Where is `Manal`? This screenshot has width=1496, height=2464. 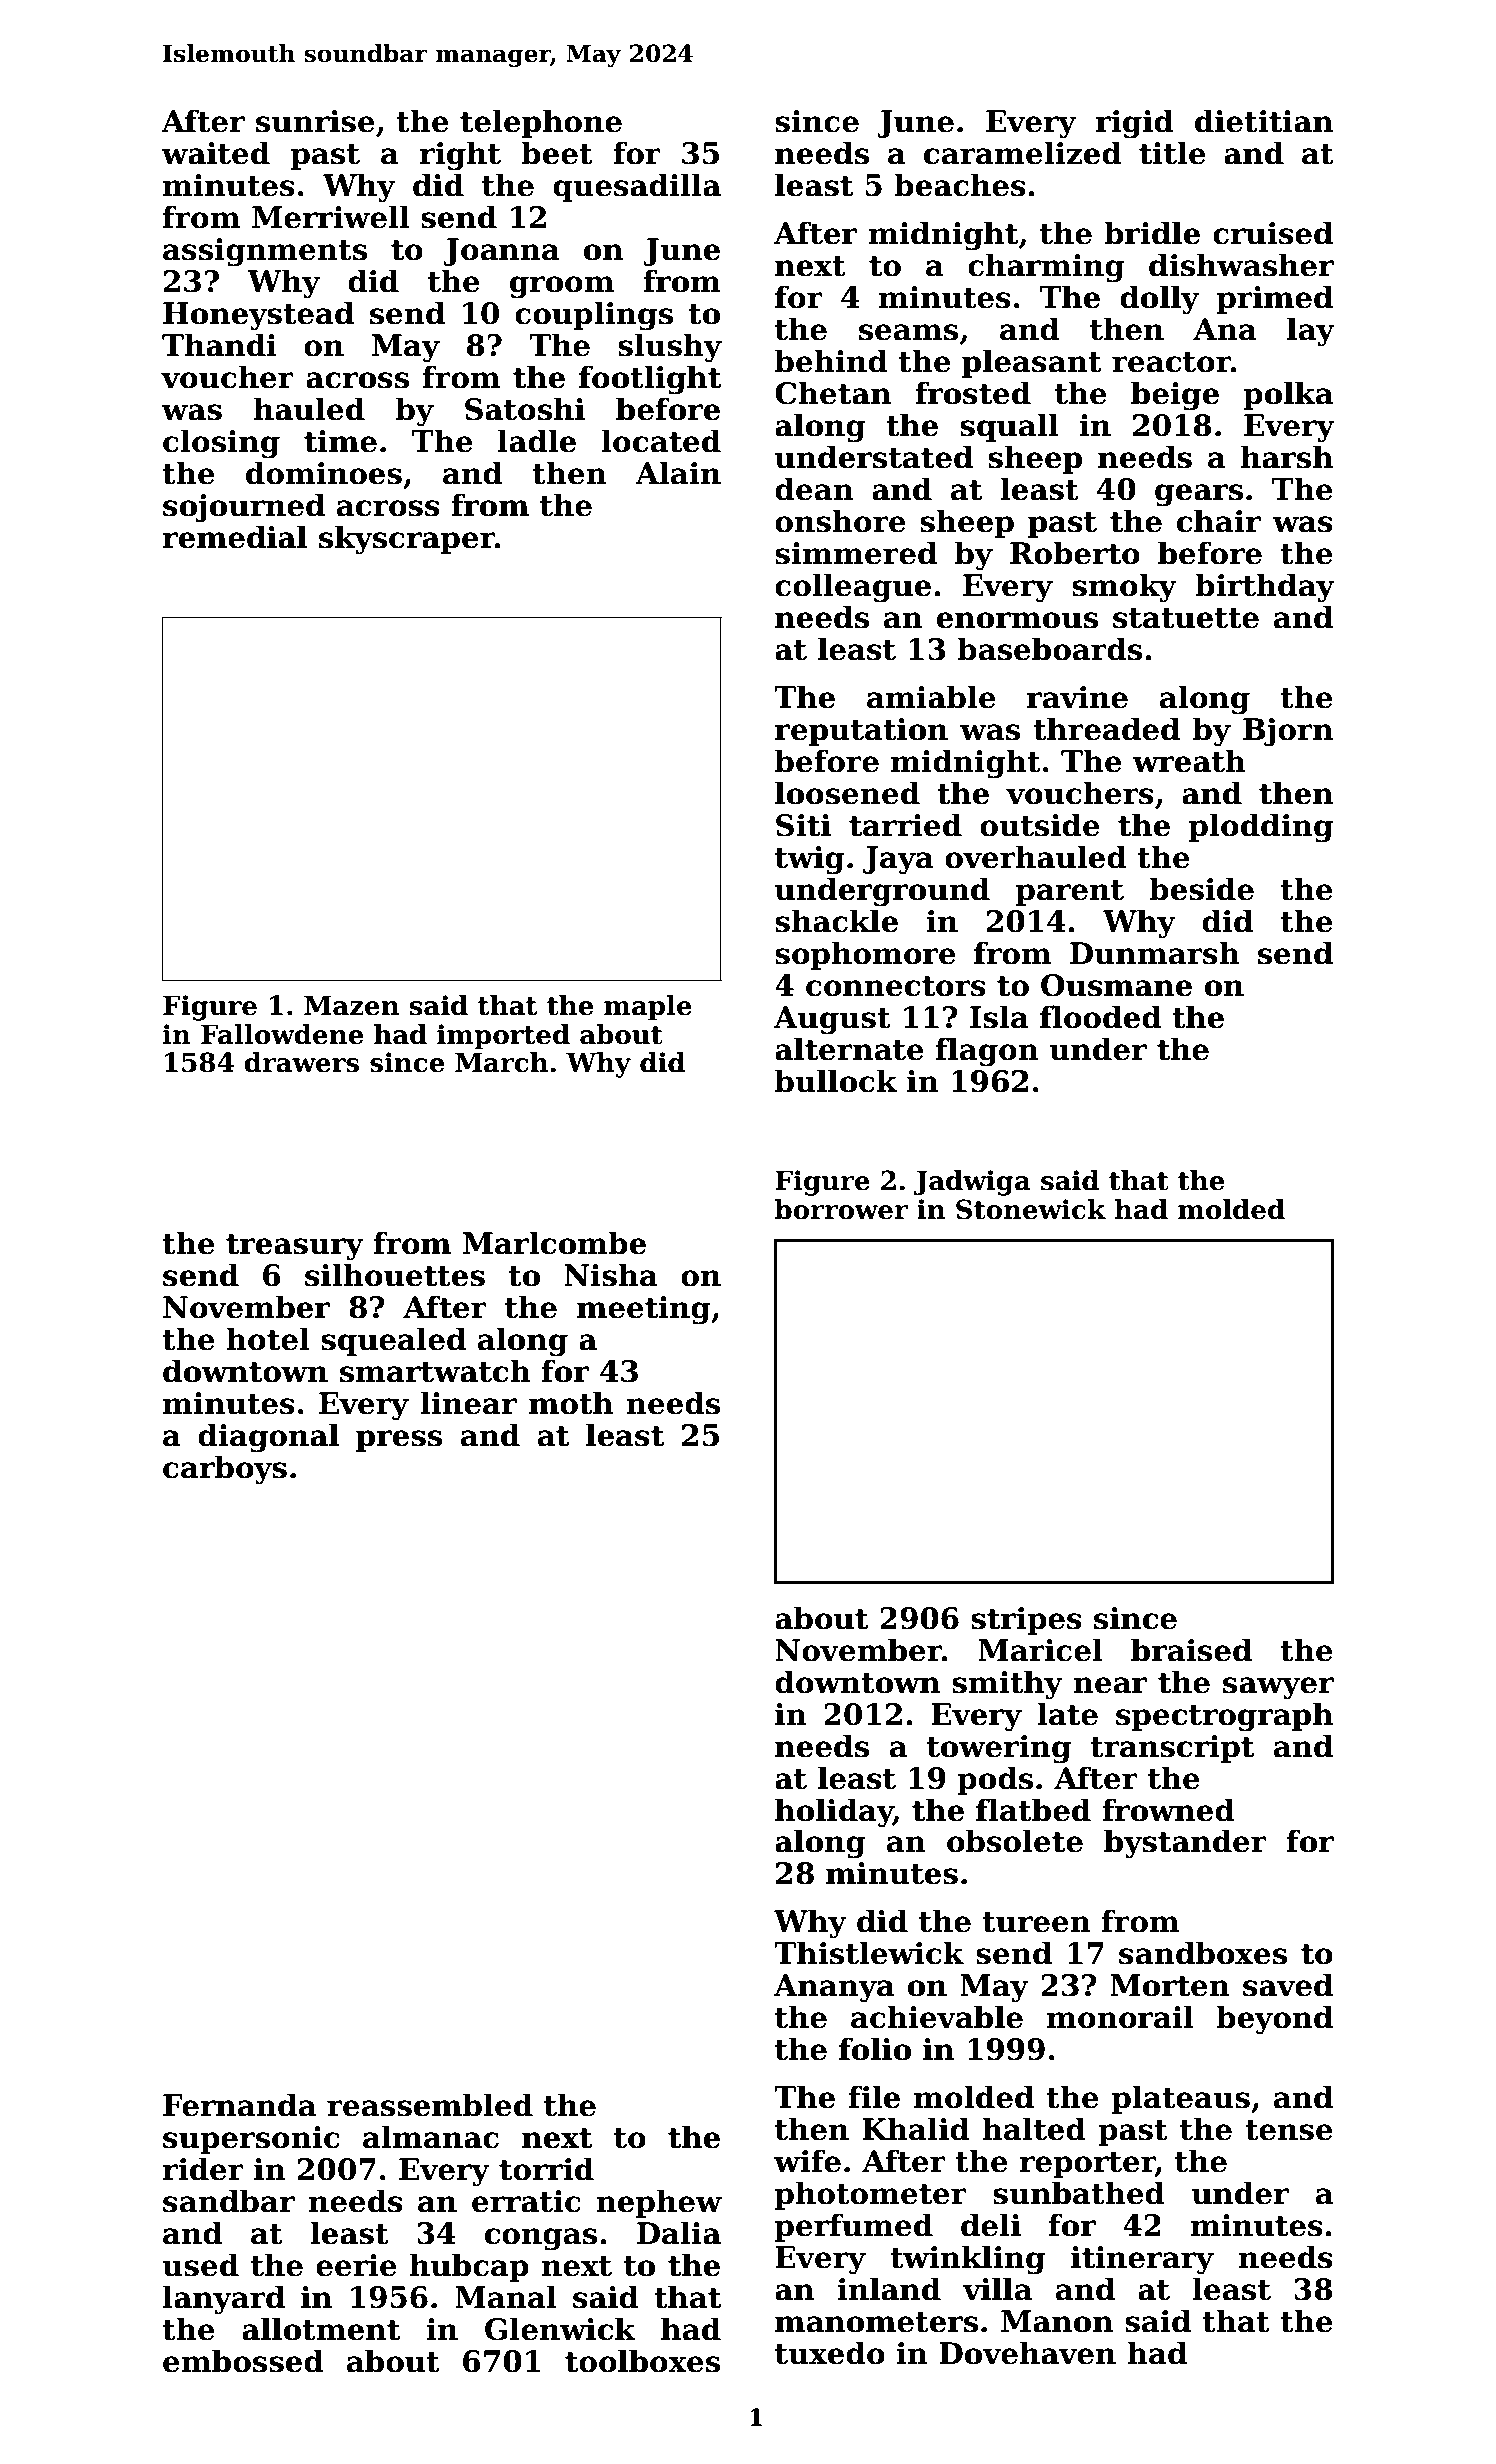
Manal is located at coordinates (506, 2297).
